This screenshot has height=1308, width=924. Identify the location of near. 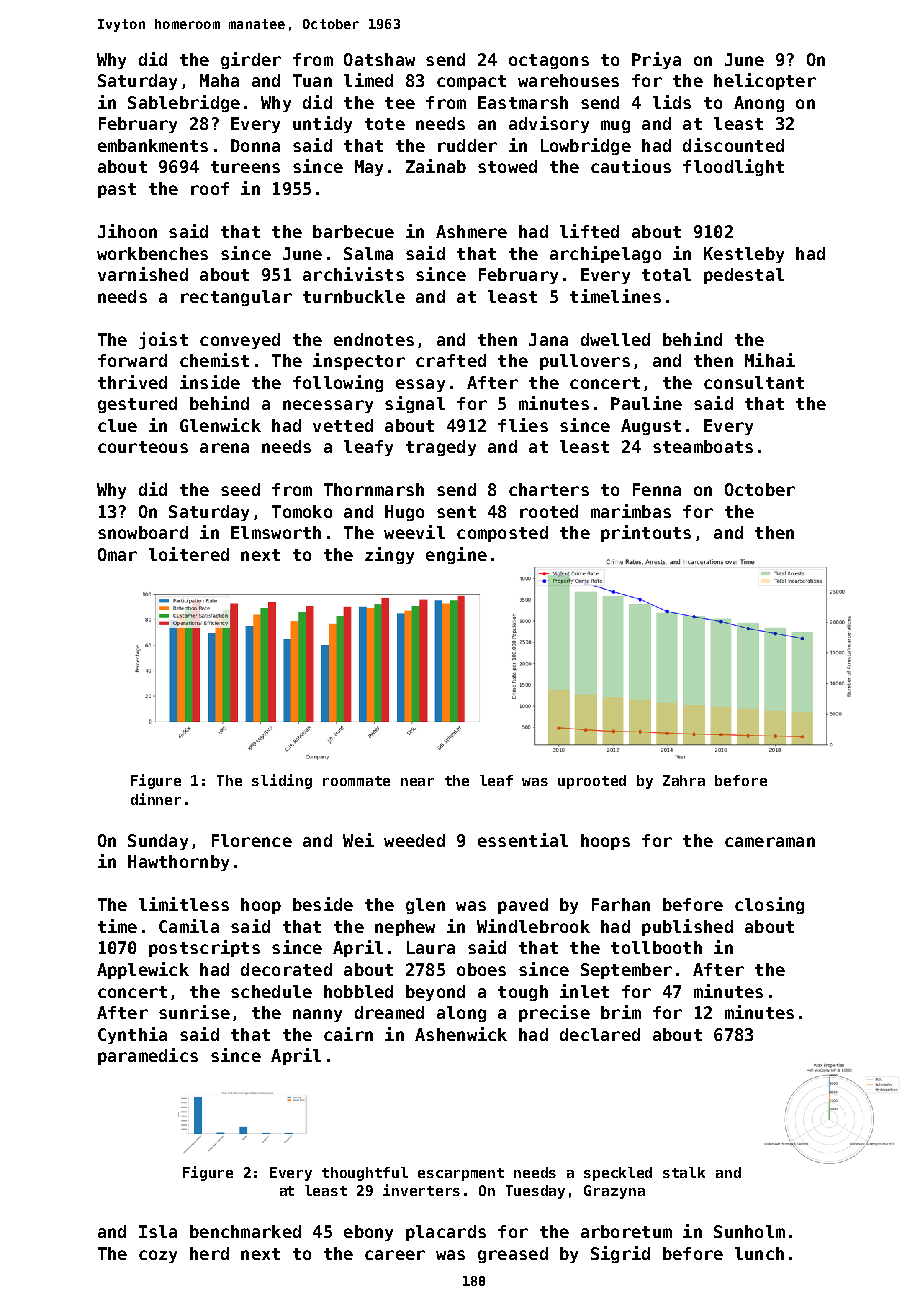
(417, 782).
